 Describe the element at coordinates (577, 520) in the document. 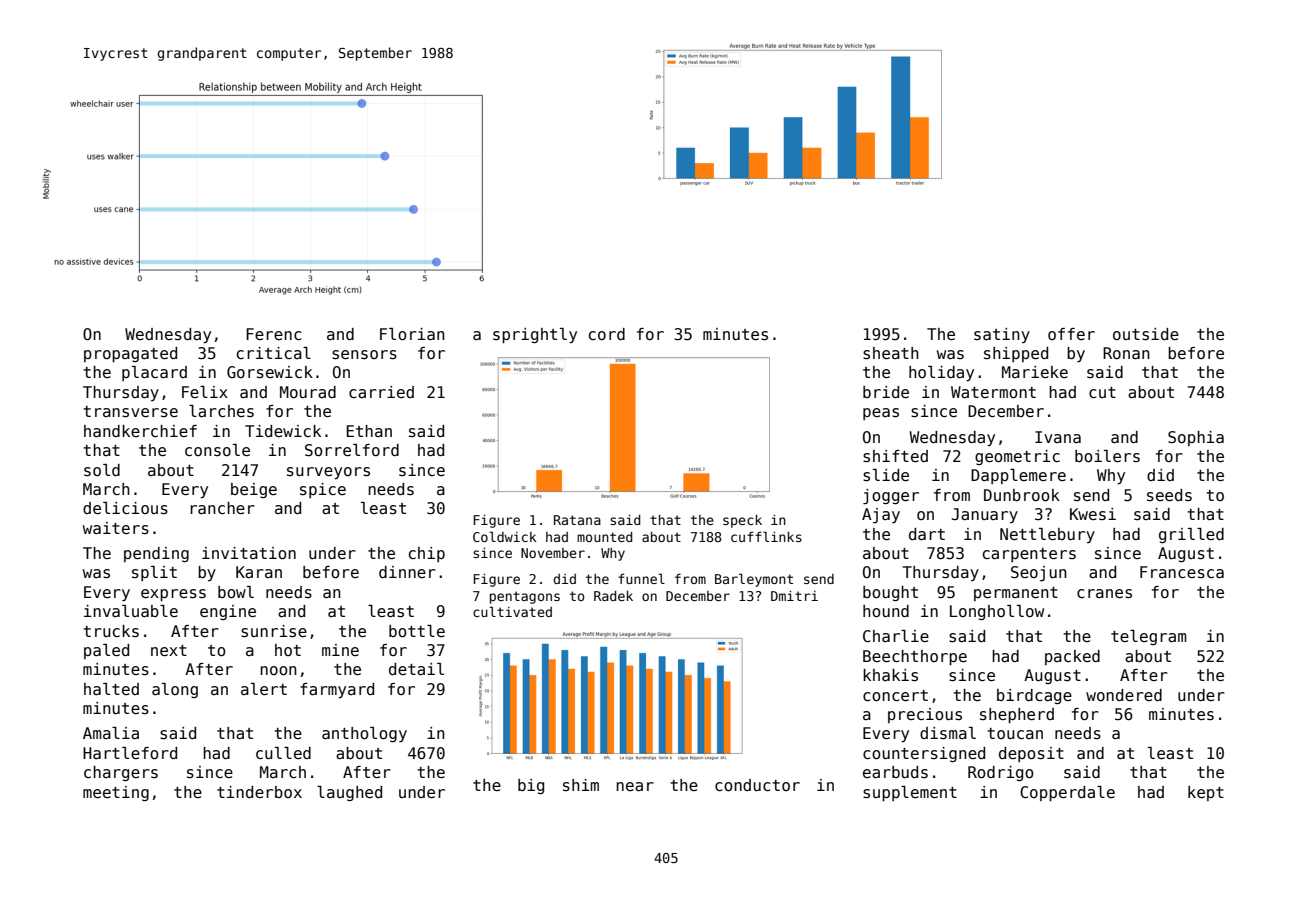

I see `Ratana` at that location.
